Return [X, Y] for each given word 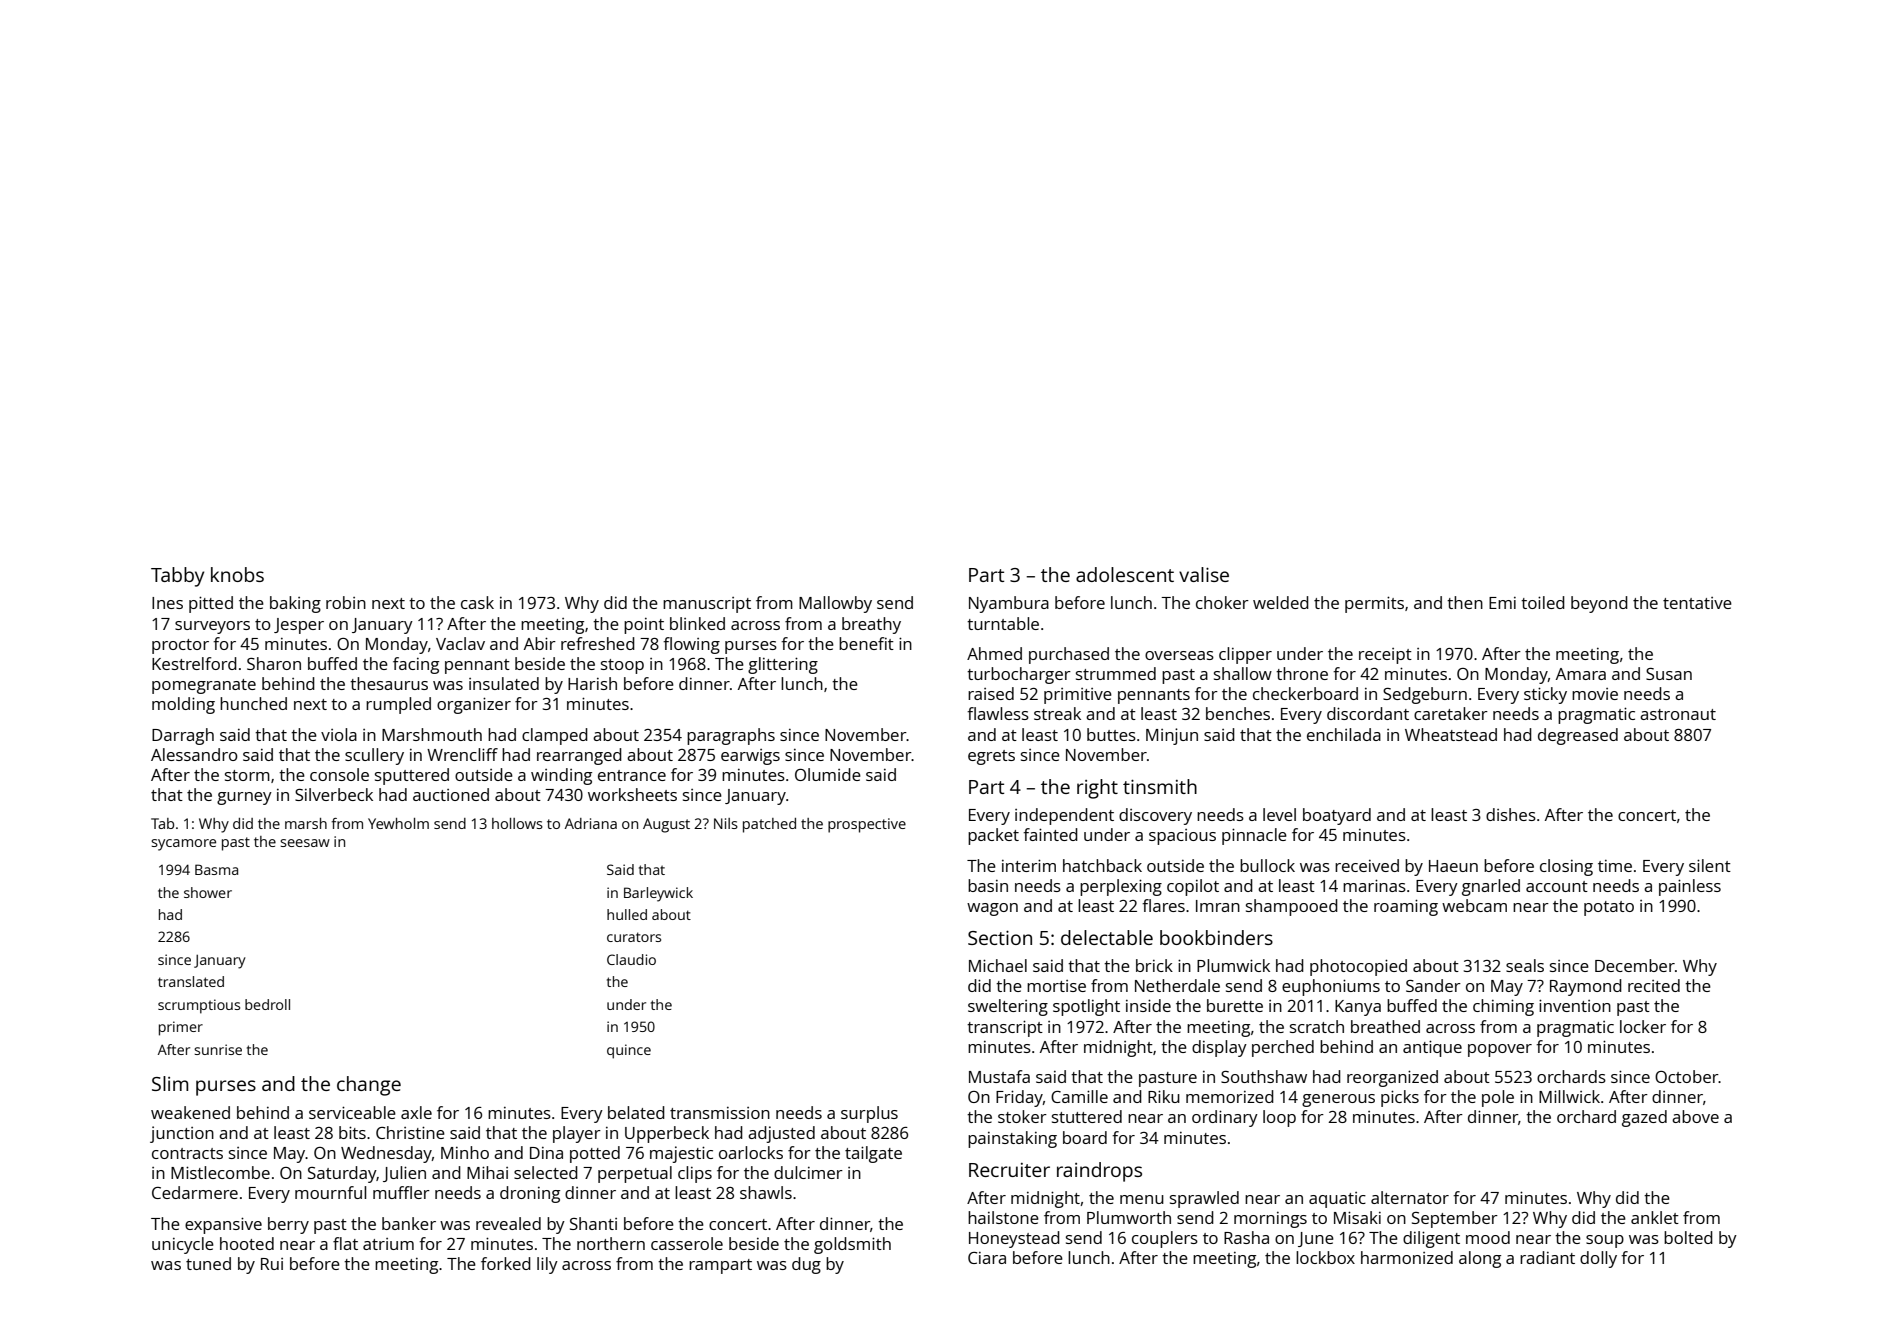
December [1635, 965]
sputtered [412, 776]
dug [806, 1265]
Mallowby [835, 604]
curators [634, 937]
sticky [1545, 695]
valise [1204, 574]
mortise [1056, 986]
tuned [208, 1263]
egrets [991, 757]
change [369, 1086]
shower [208, 892]
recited [1654, 985]
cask [477, 602]
